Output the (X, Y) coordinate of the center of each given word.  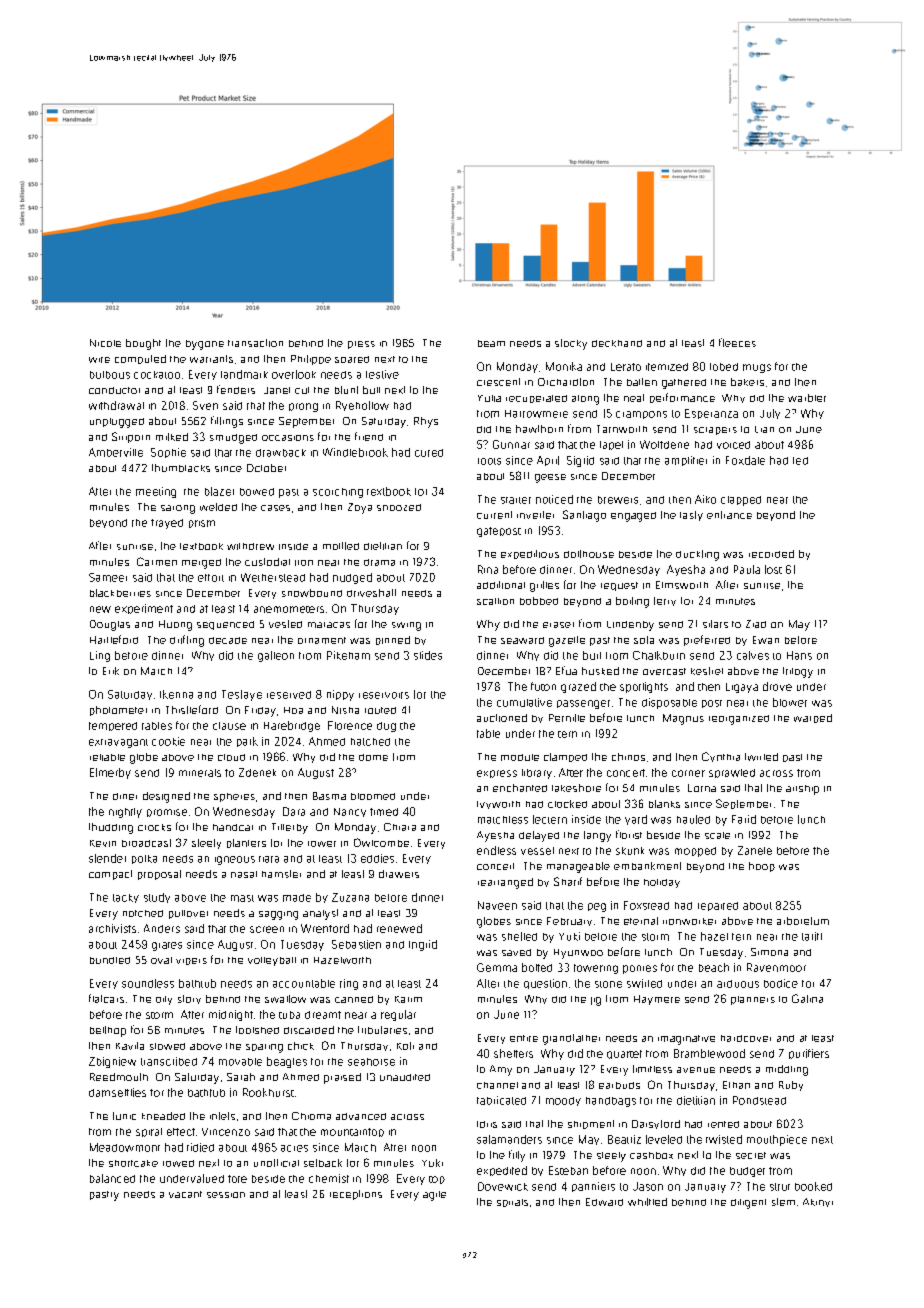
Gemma (497, 967)
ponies (640, 969)
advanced (361, 1116)
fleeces (737, 342)
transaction (255, 343)
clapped (741, 501)
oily (164, 1000)
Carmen (157, 561)
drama (379, 562)
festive (382, 374)
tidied (200, 1147)
